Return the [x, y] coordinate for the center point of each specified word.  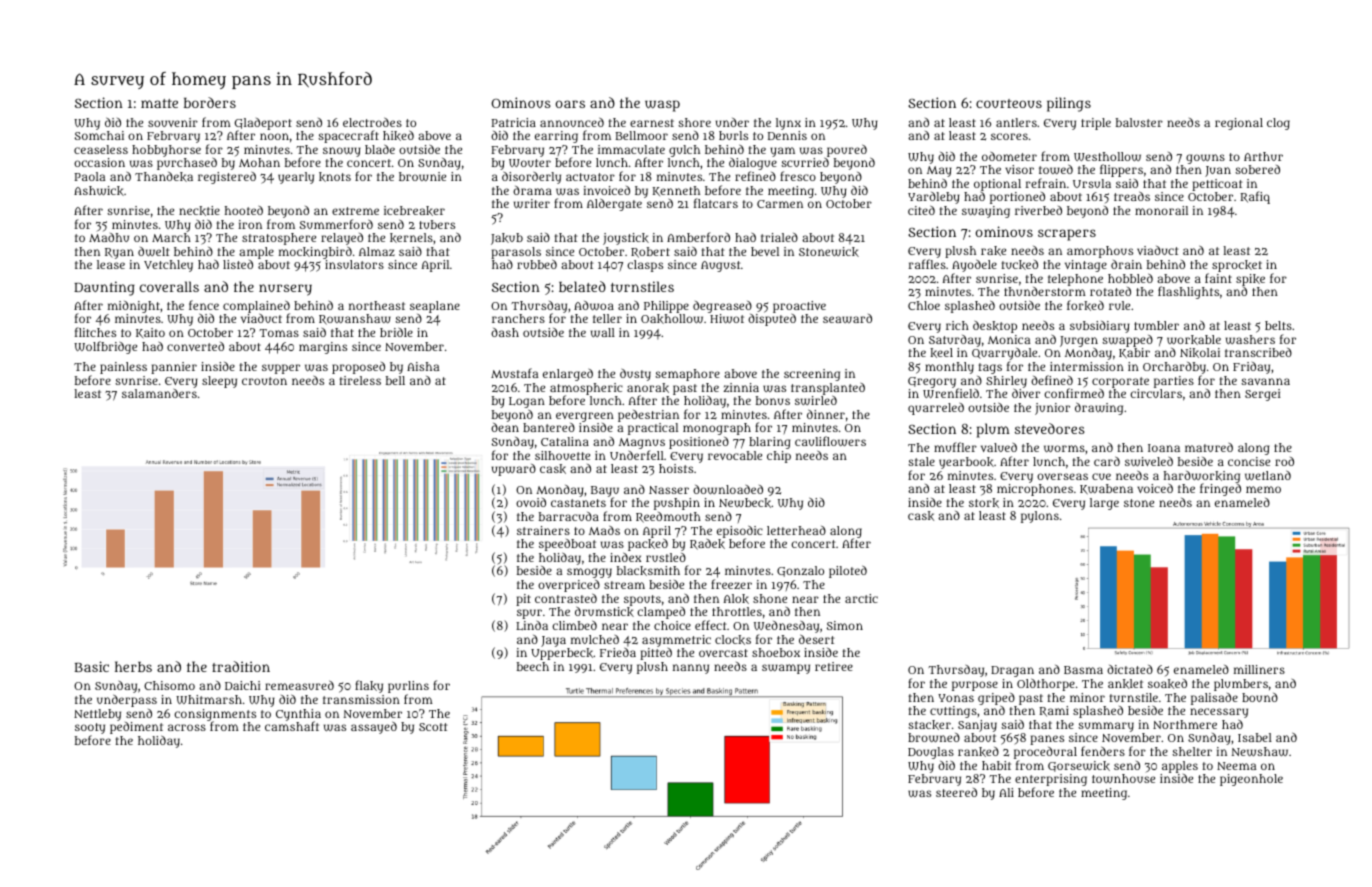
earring [556, 137]
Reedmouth [668, 517]
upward [514, 470]
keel [941, 353]
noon [274, 136]
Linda [532, 625]
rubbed [537, 264]
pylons [1040, 517]
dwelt [154, 251]
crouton [264, 381]
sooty [90, 728]
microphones [1035, 490]
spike [1250, 280]
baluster [1139, 122]
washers [1250, 339]
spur [529, 614]
